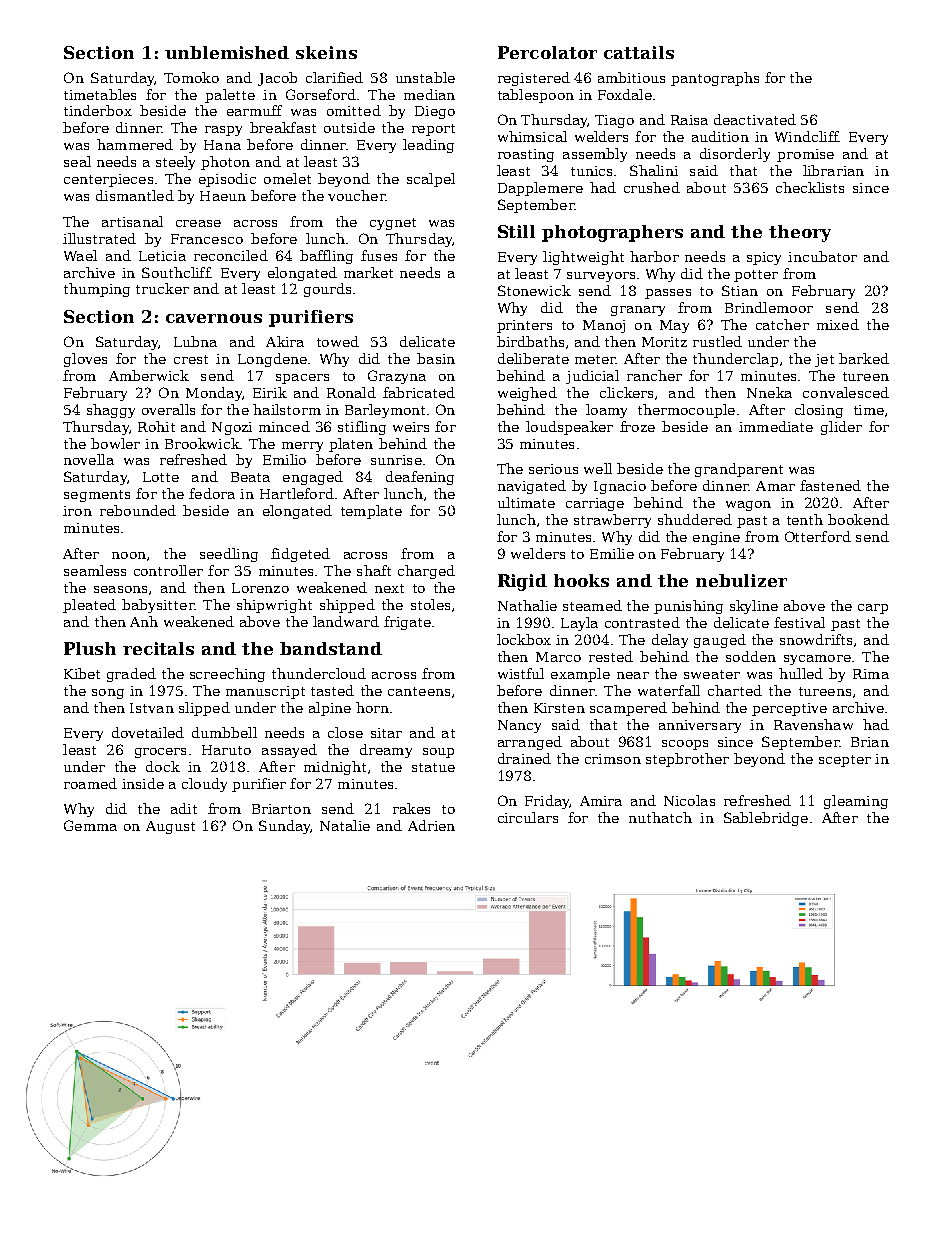  What do you see at coordinates (135, 144) in the document?
I see `hammered` at bounding box center [135, 144].
